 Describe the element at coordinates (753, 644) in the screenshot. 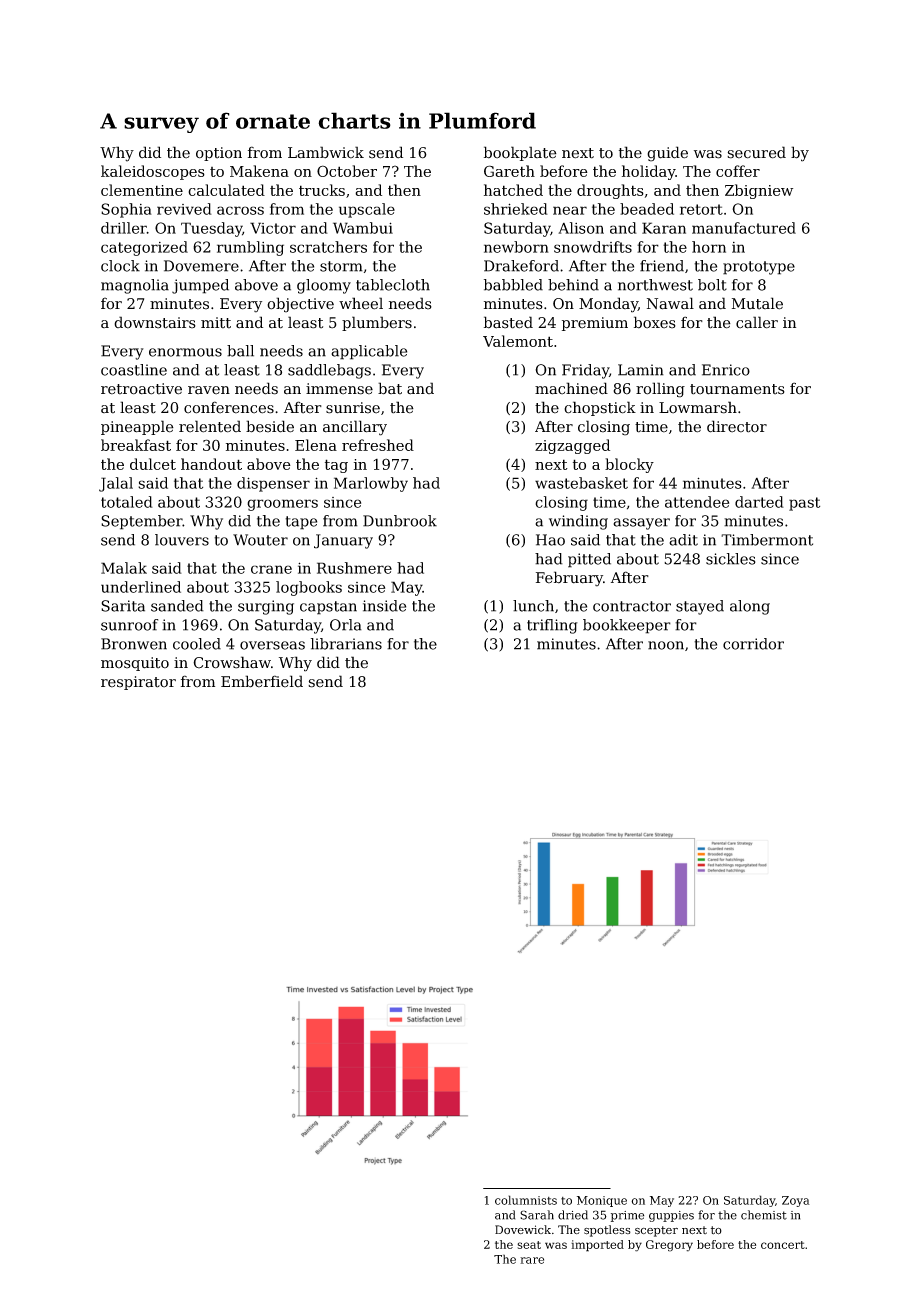

I see `corridor` at that location.
